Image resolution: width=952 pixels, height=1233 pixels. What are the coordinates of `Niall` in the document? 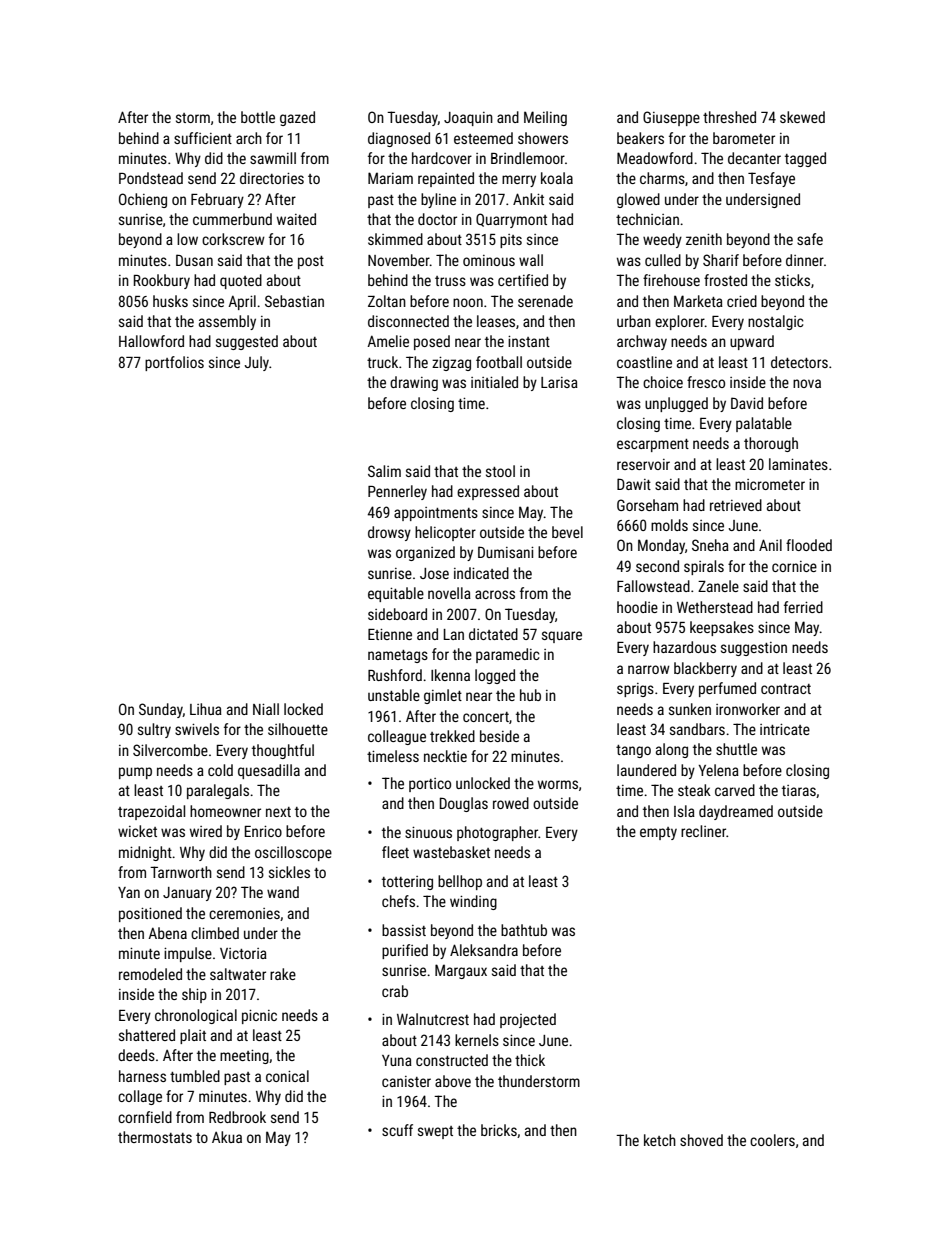 It's located at (266, 709).
